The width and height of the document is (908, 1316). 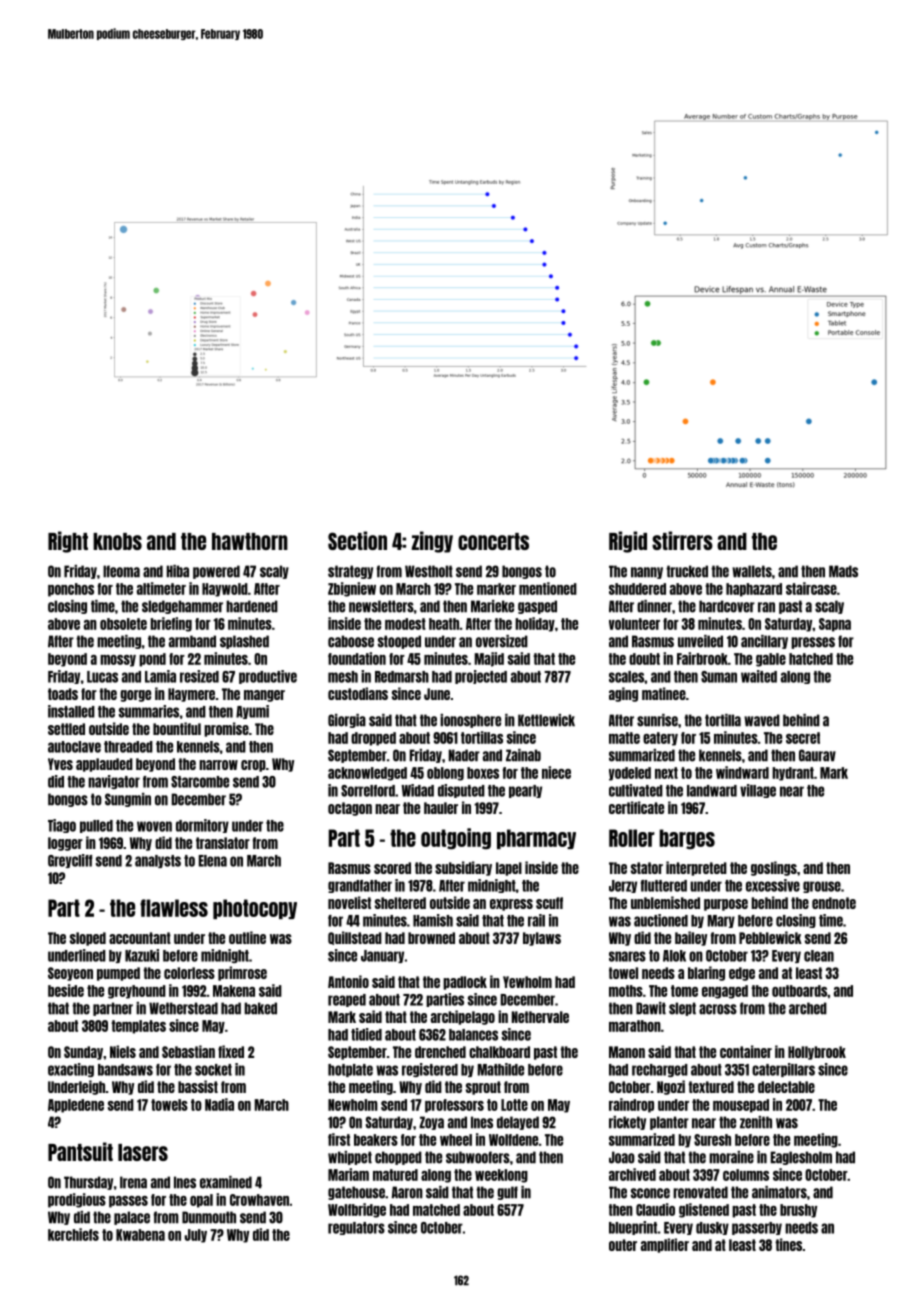 I want to click on trucked, so click(x=687, y=571).
